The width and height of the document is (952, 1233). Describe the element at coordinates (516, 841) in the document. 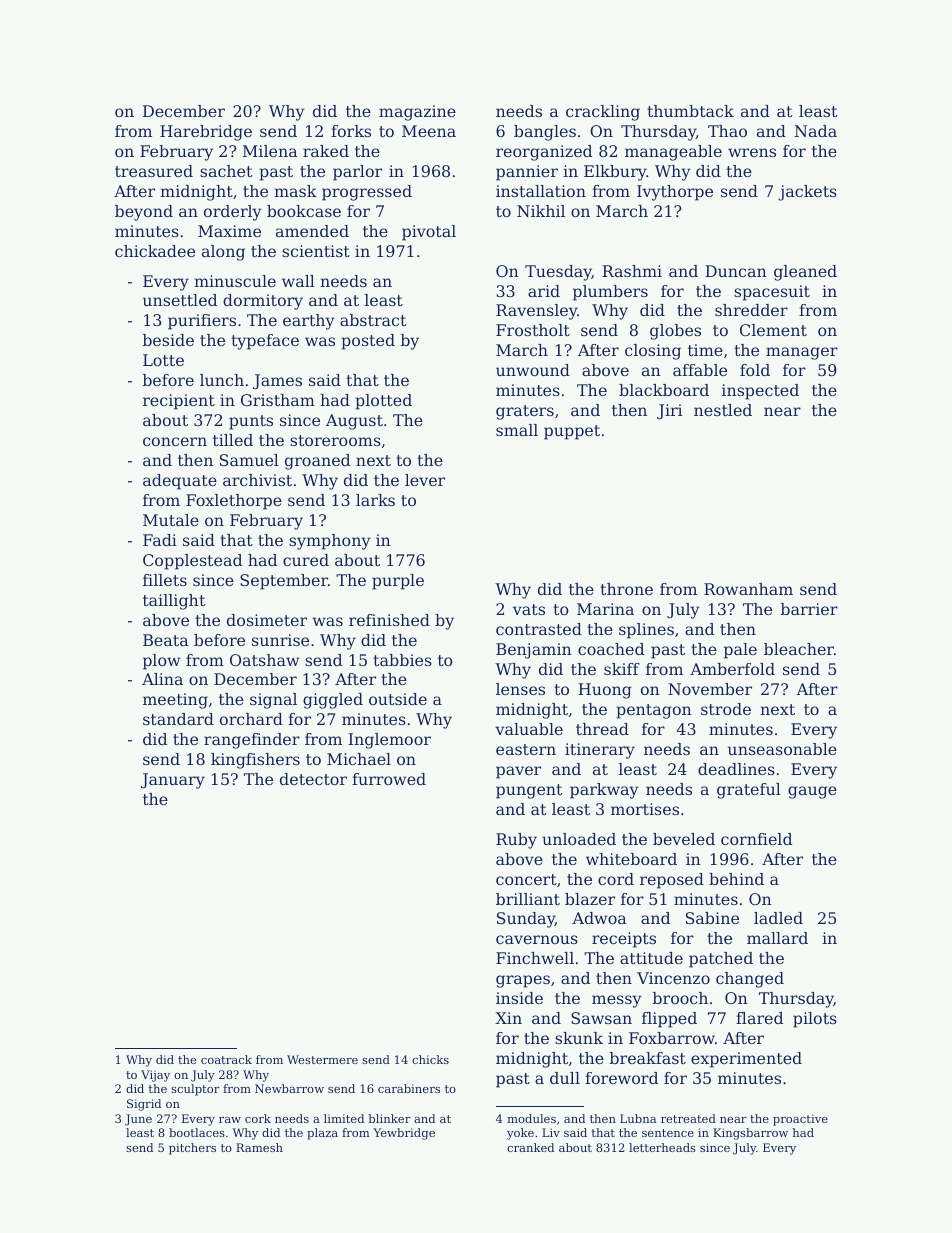

I see `Ruby` at that location.
